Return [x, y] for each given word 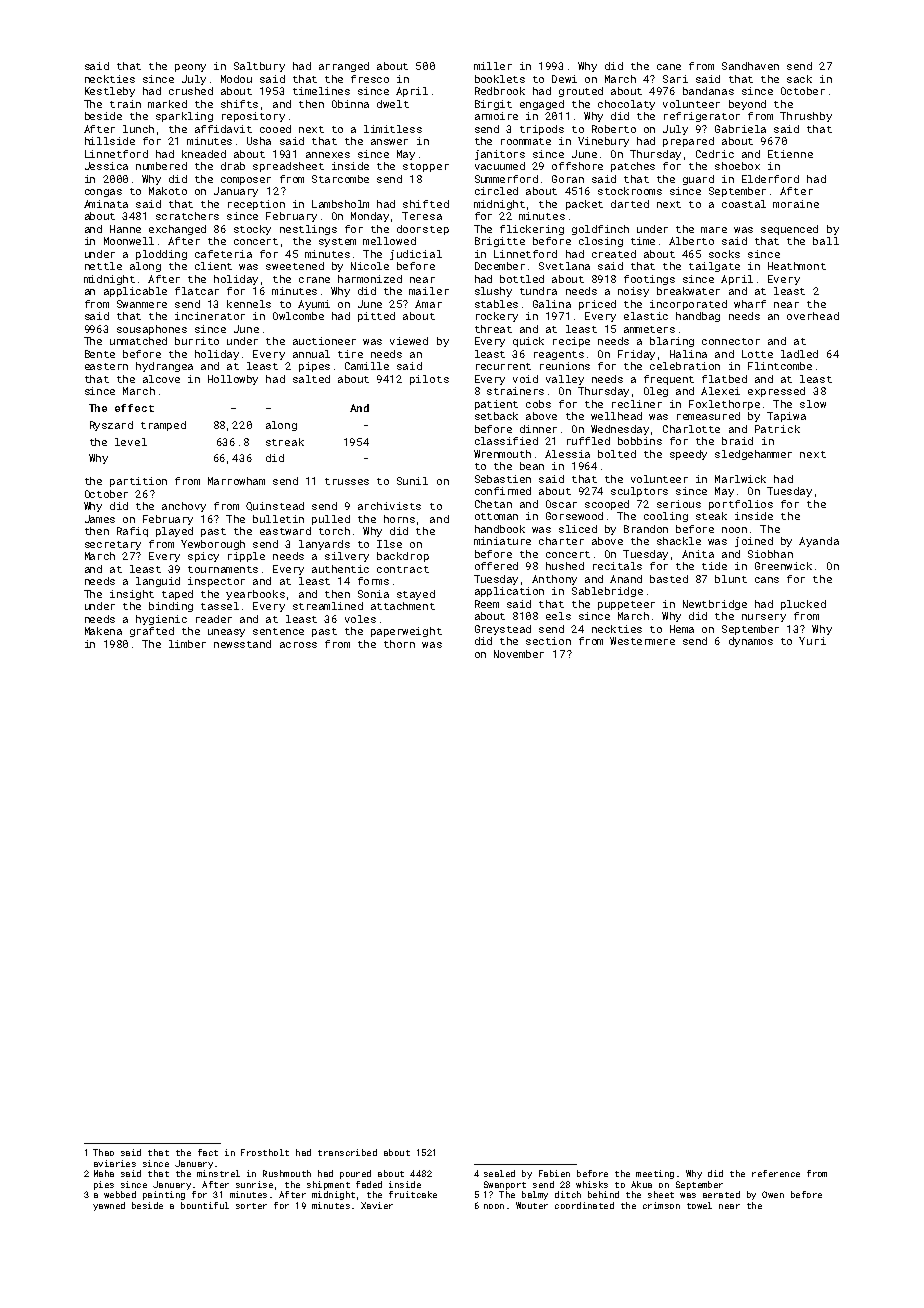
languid [158, 582]
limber [187, 644]
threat [493, 329]
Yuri [812, 641]
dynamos [751, 642]
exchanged [177, 230]
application [509, 592]
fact [208, 1152]
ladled [799, 354]
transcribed [347, 1152]
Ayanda [819, 542]
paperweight [406, 632]
